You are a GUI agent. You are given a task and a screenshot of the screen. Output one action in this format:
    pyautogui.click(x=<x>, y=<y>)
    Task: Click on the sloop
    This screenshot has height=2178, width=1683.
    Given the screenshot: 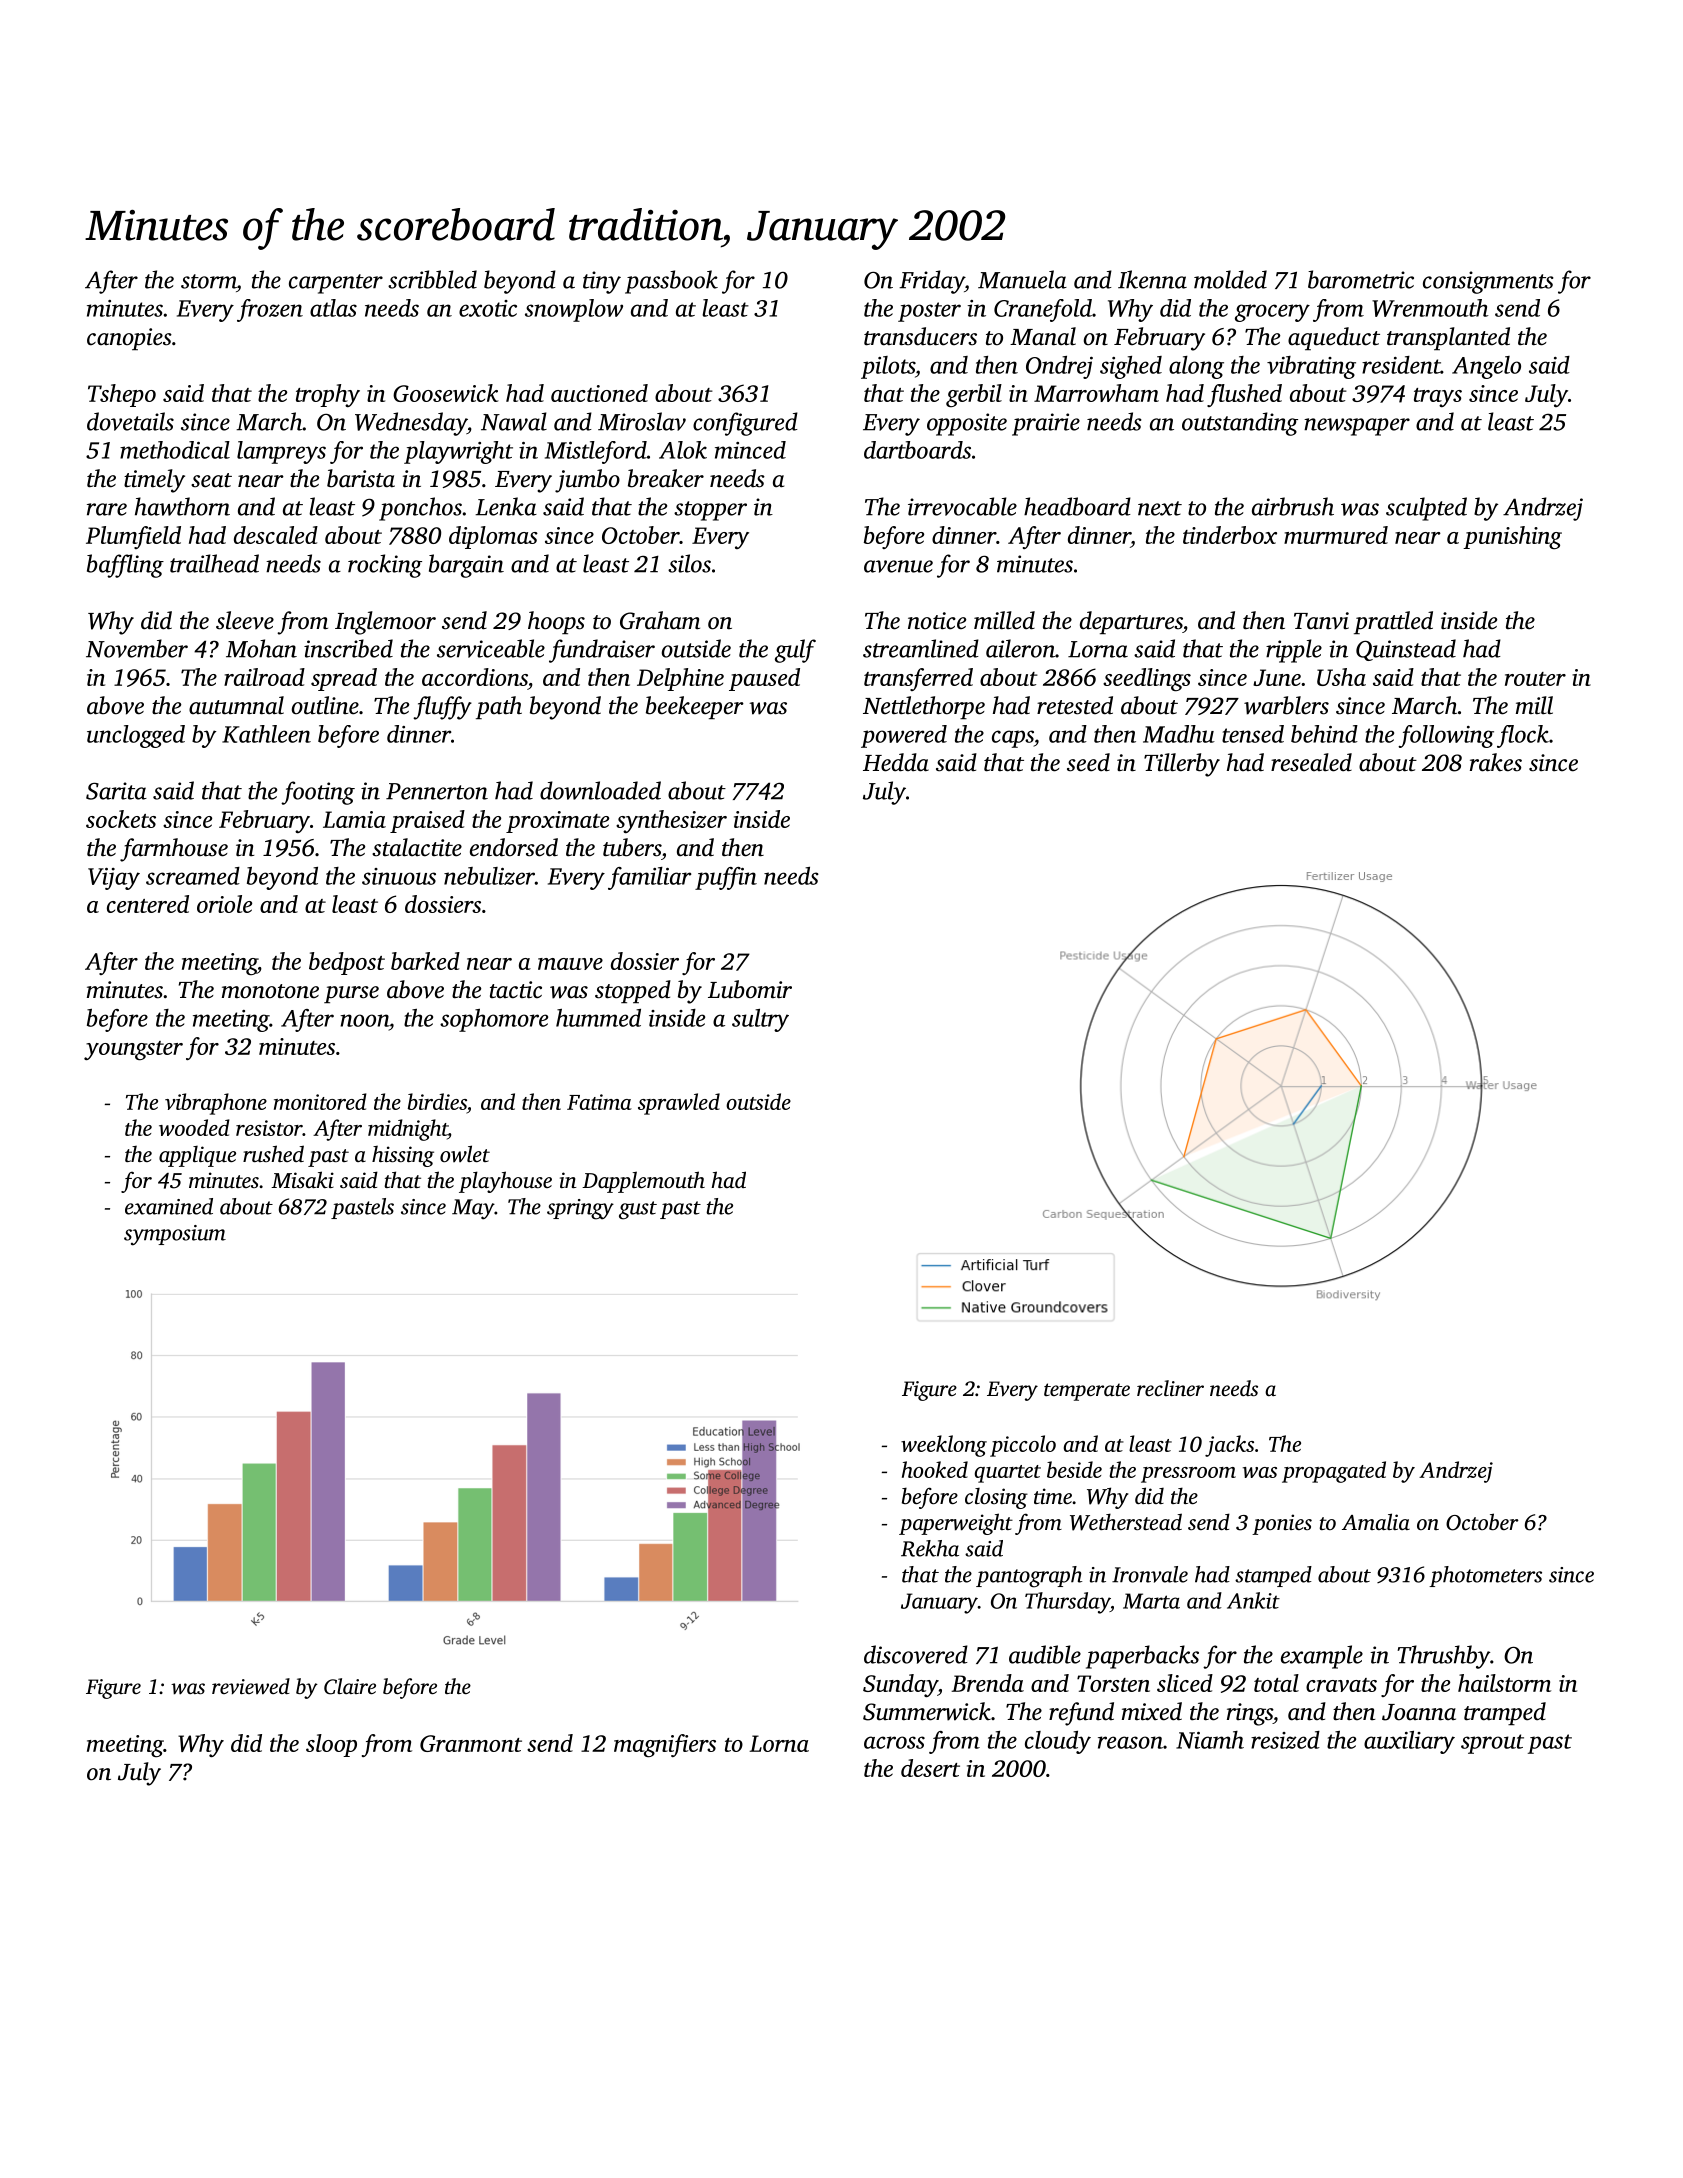 What is the action you would take?
    pyautogui.click(x=331, y=1745)
